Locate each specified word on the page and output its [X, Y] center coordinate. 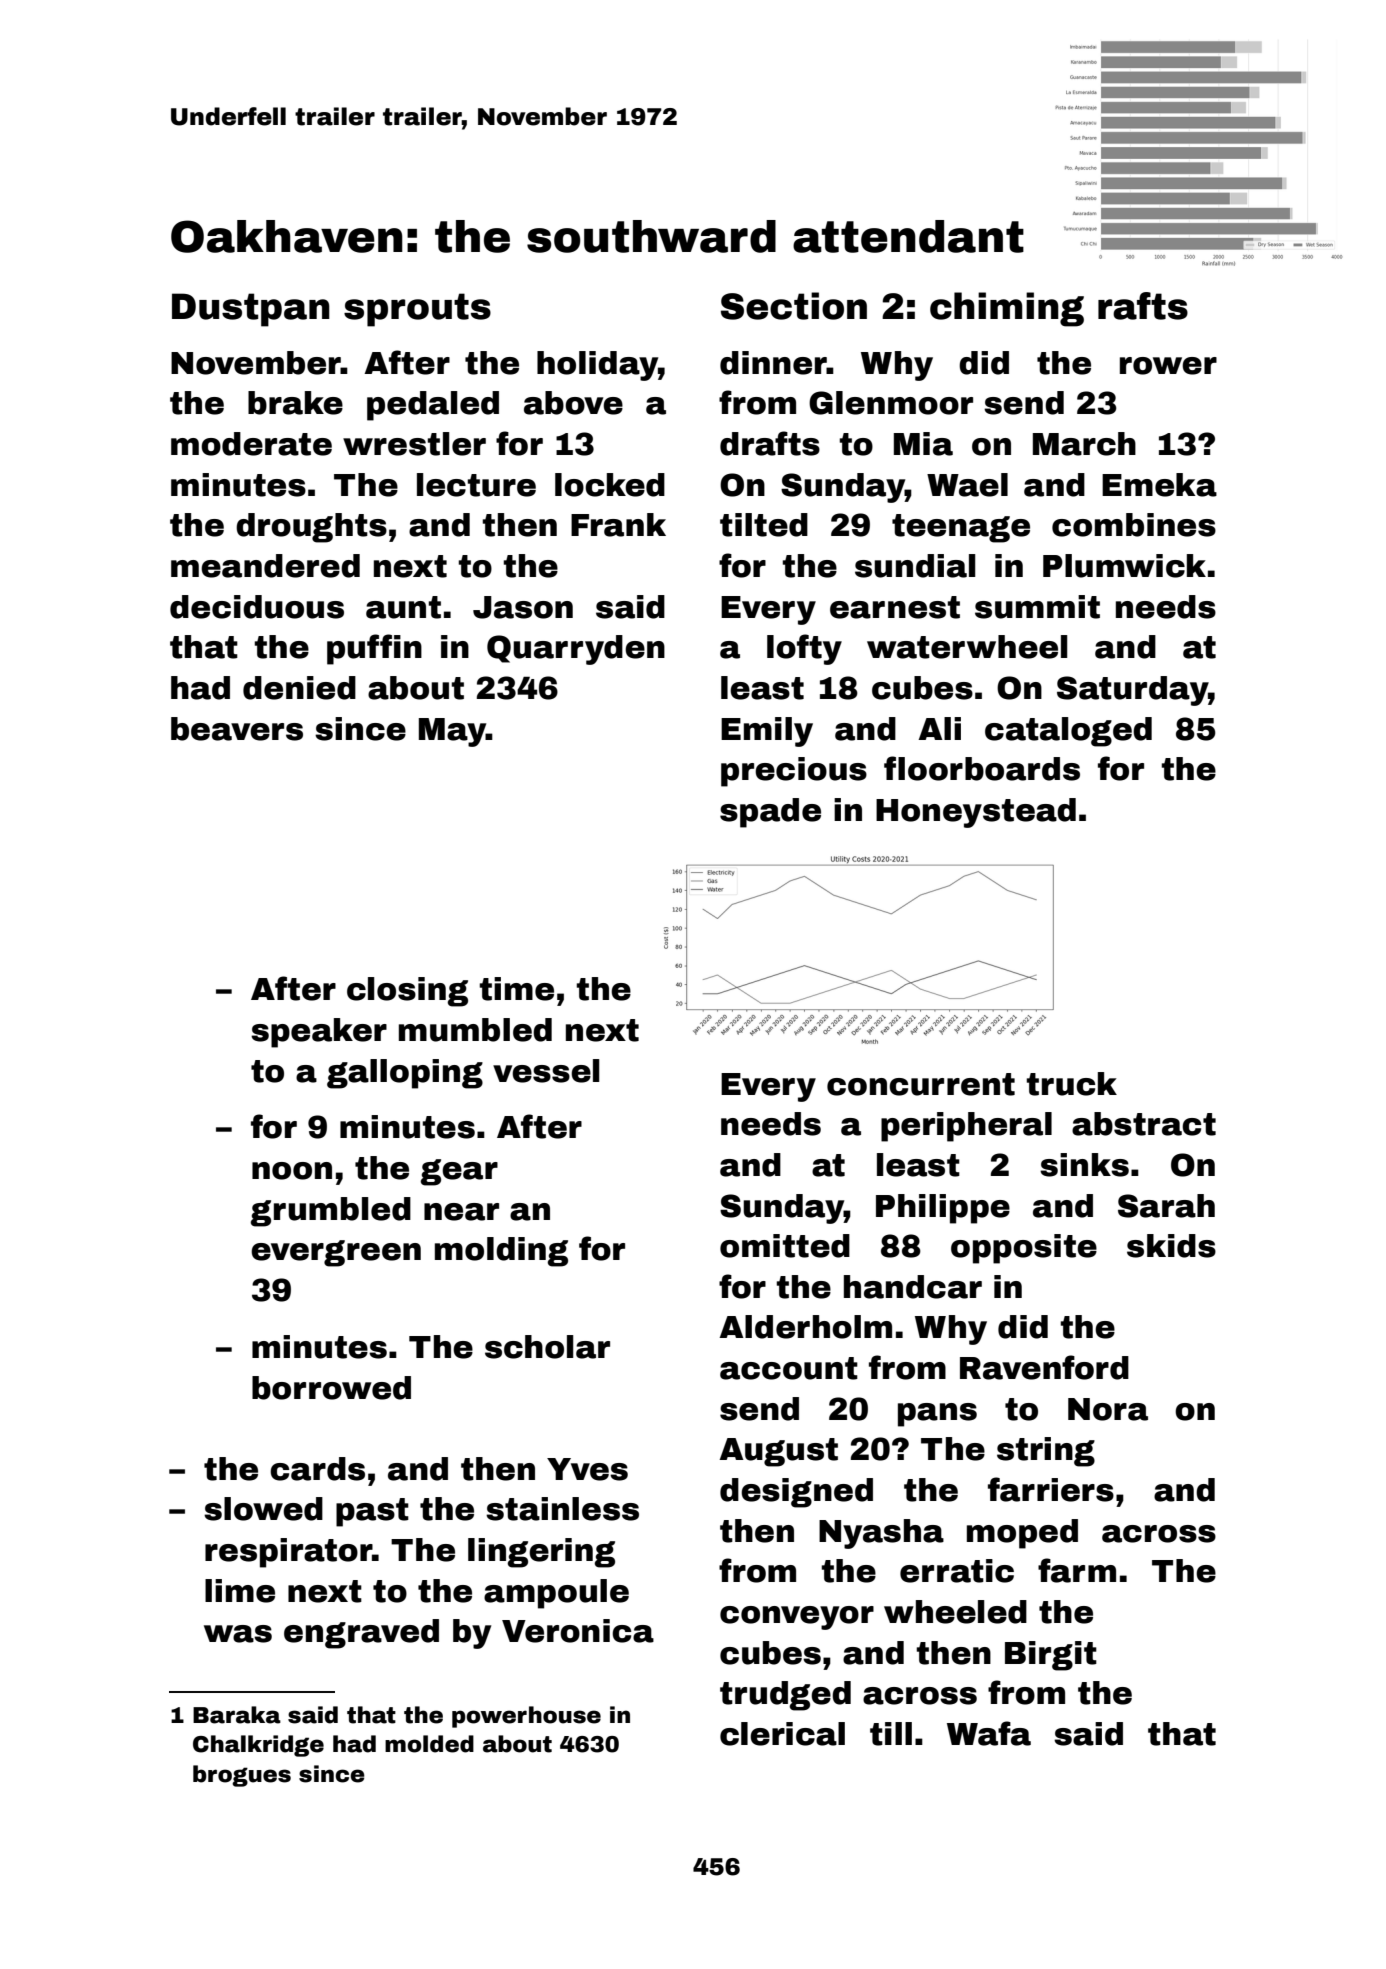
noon [292, 1171]
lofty [804, 649]
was [238, 1634]
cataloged [1068, 732]
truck [1072, 1084]
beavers [237, 729]
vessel [546, 1071]
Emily [767, 732]
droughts [311, 528]
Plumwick [1124, 566]
